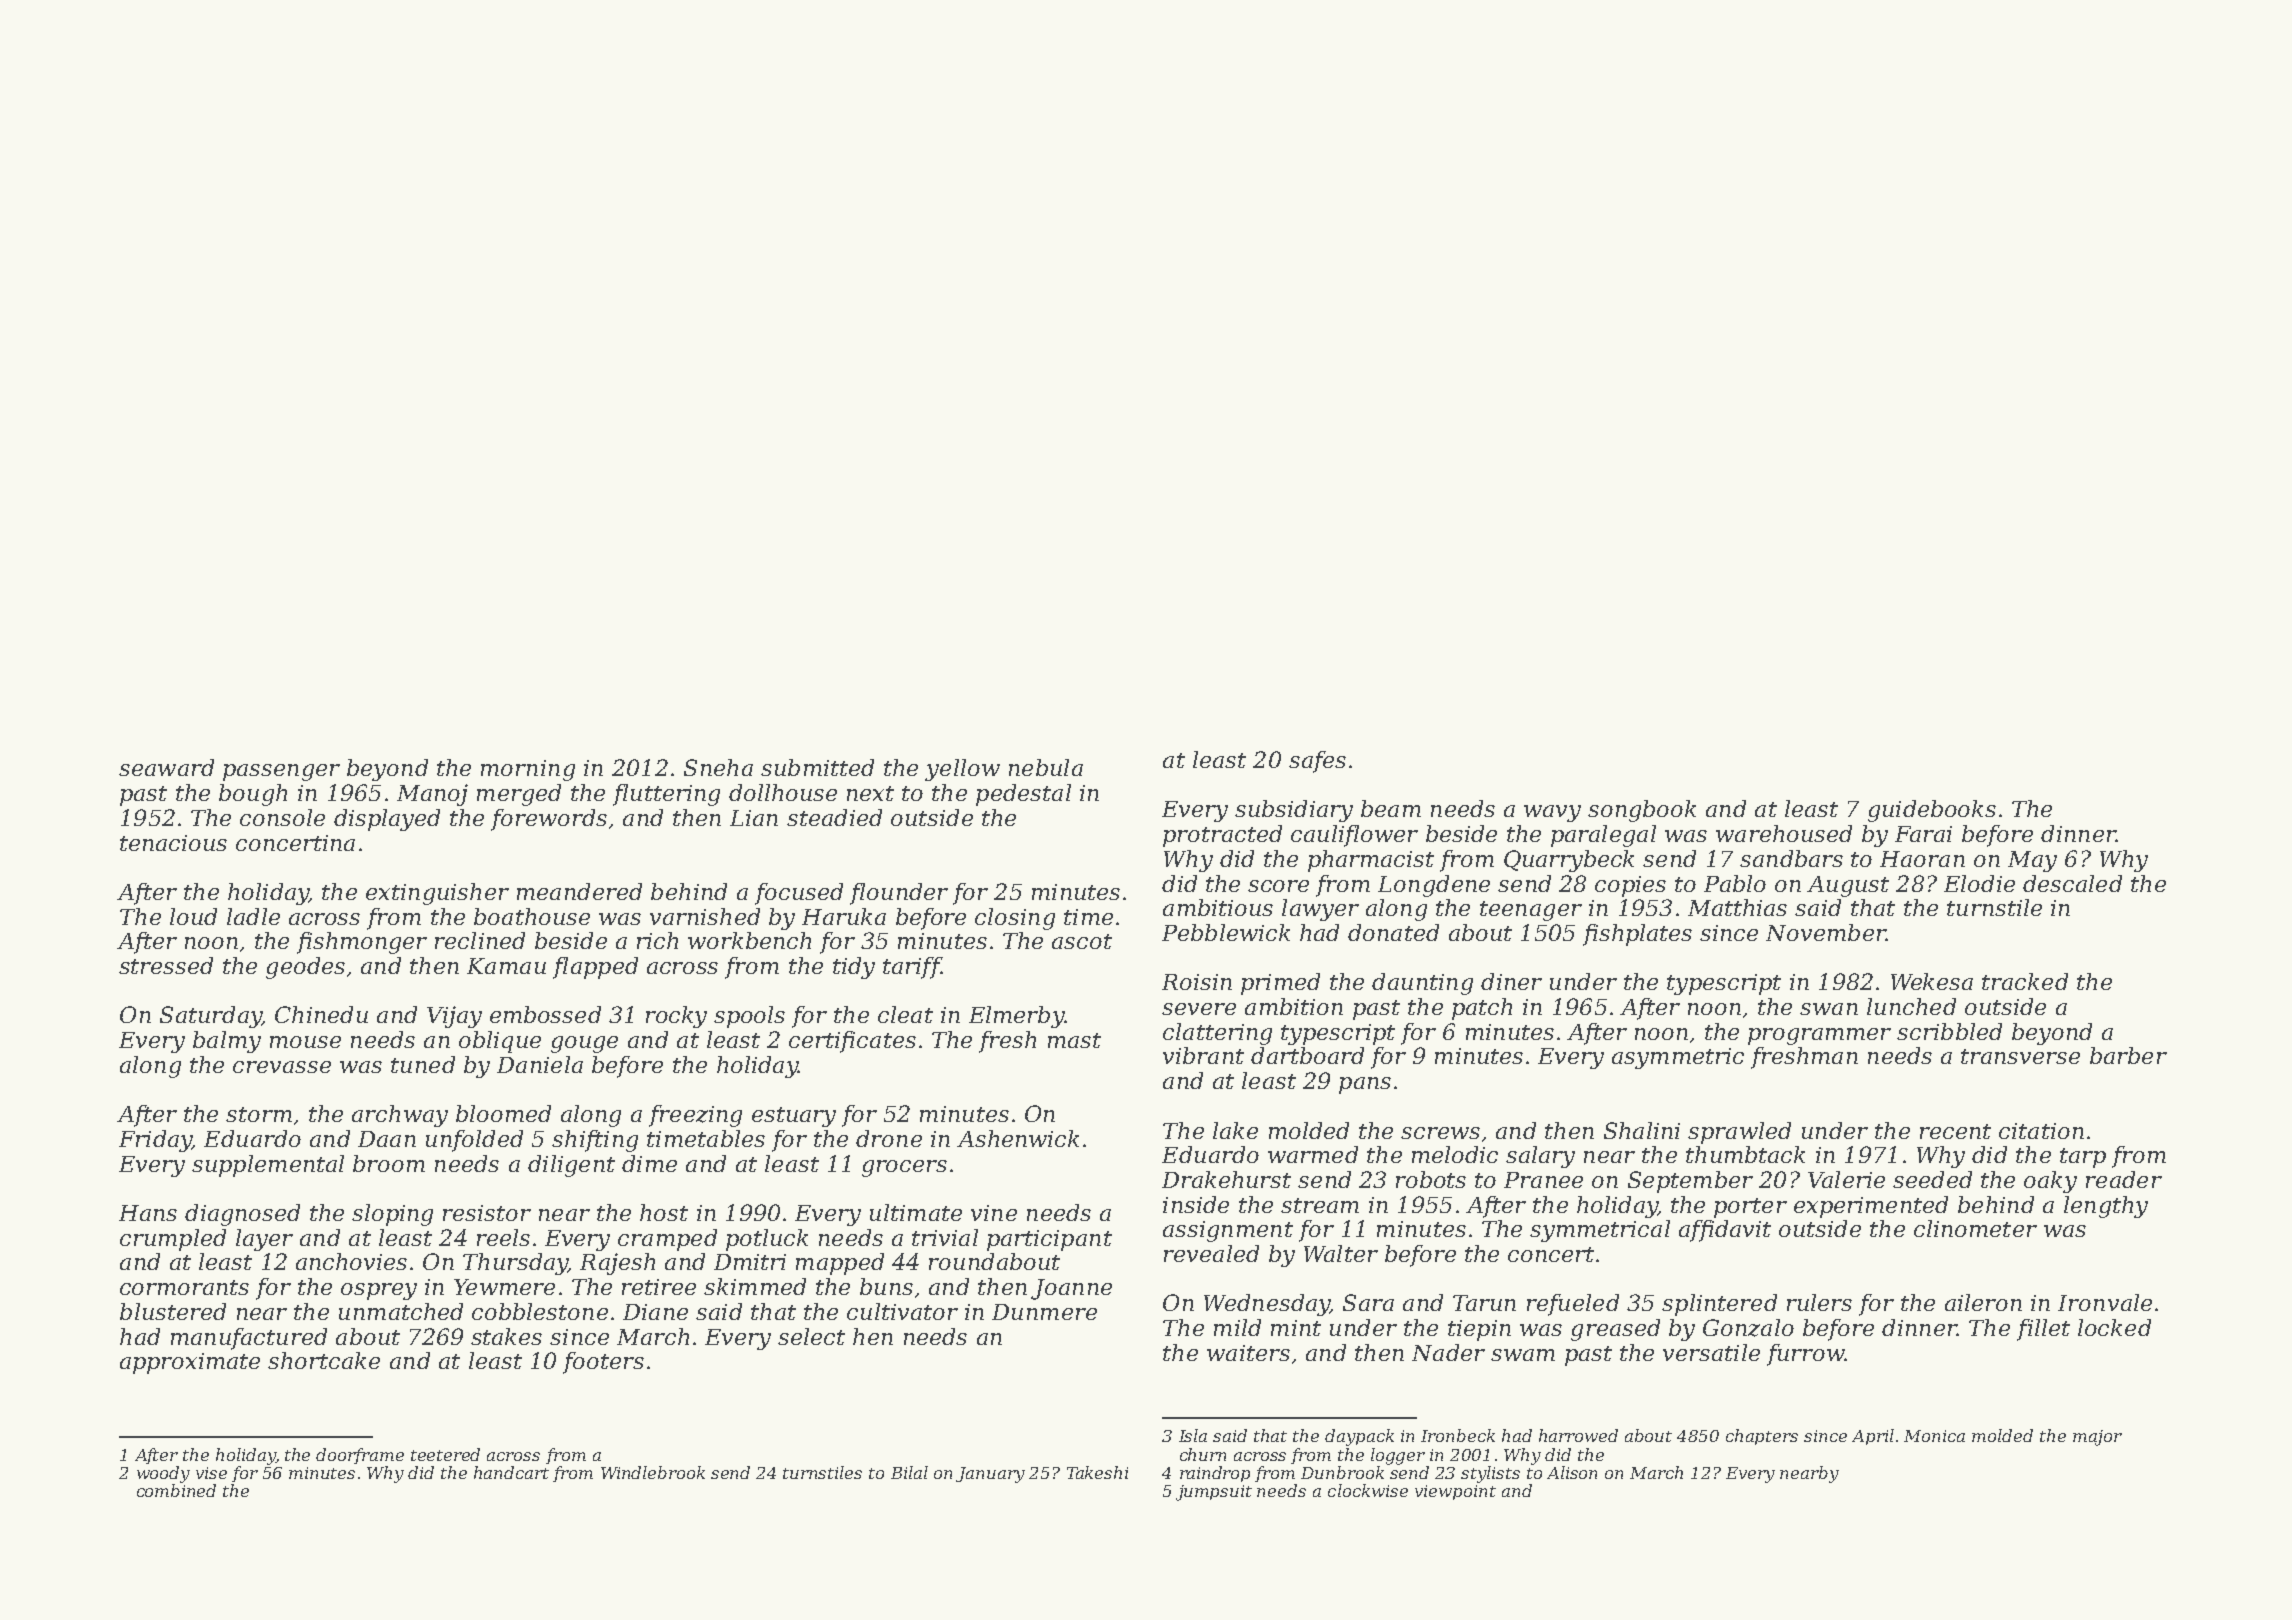 This document has height=1620, width=2292. I want to click on dartboard, so click(1307, 1055).
